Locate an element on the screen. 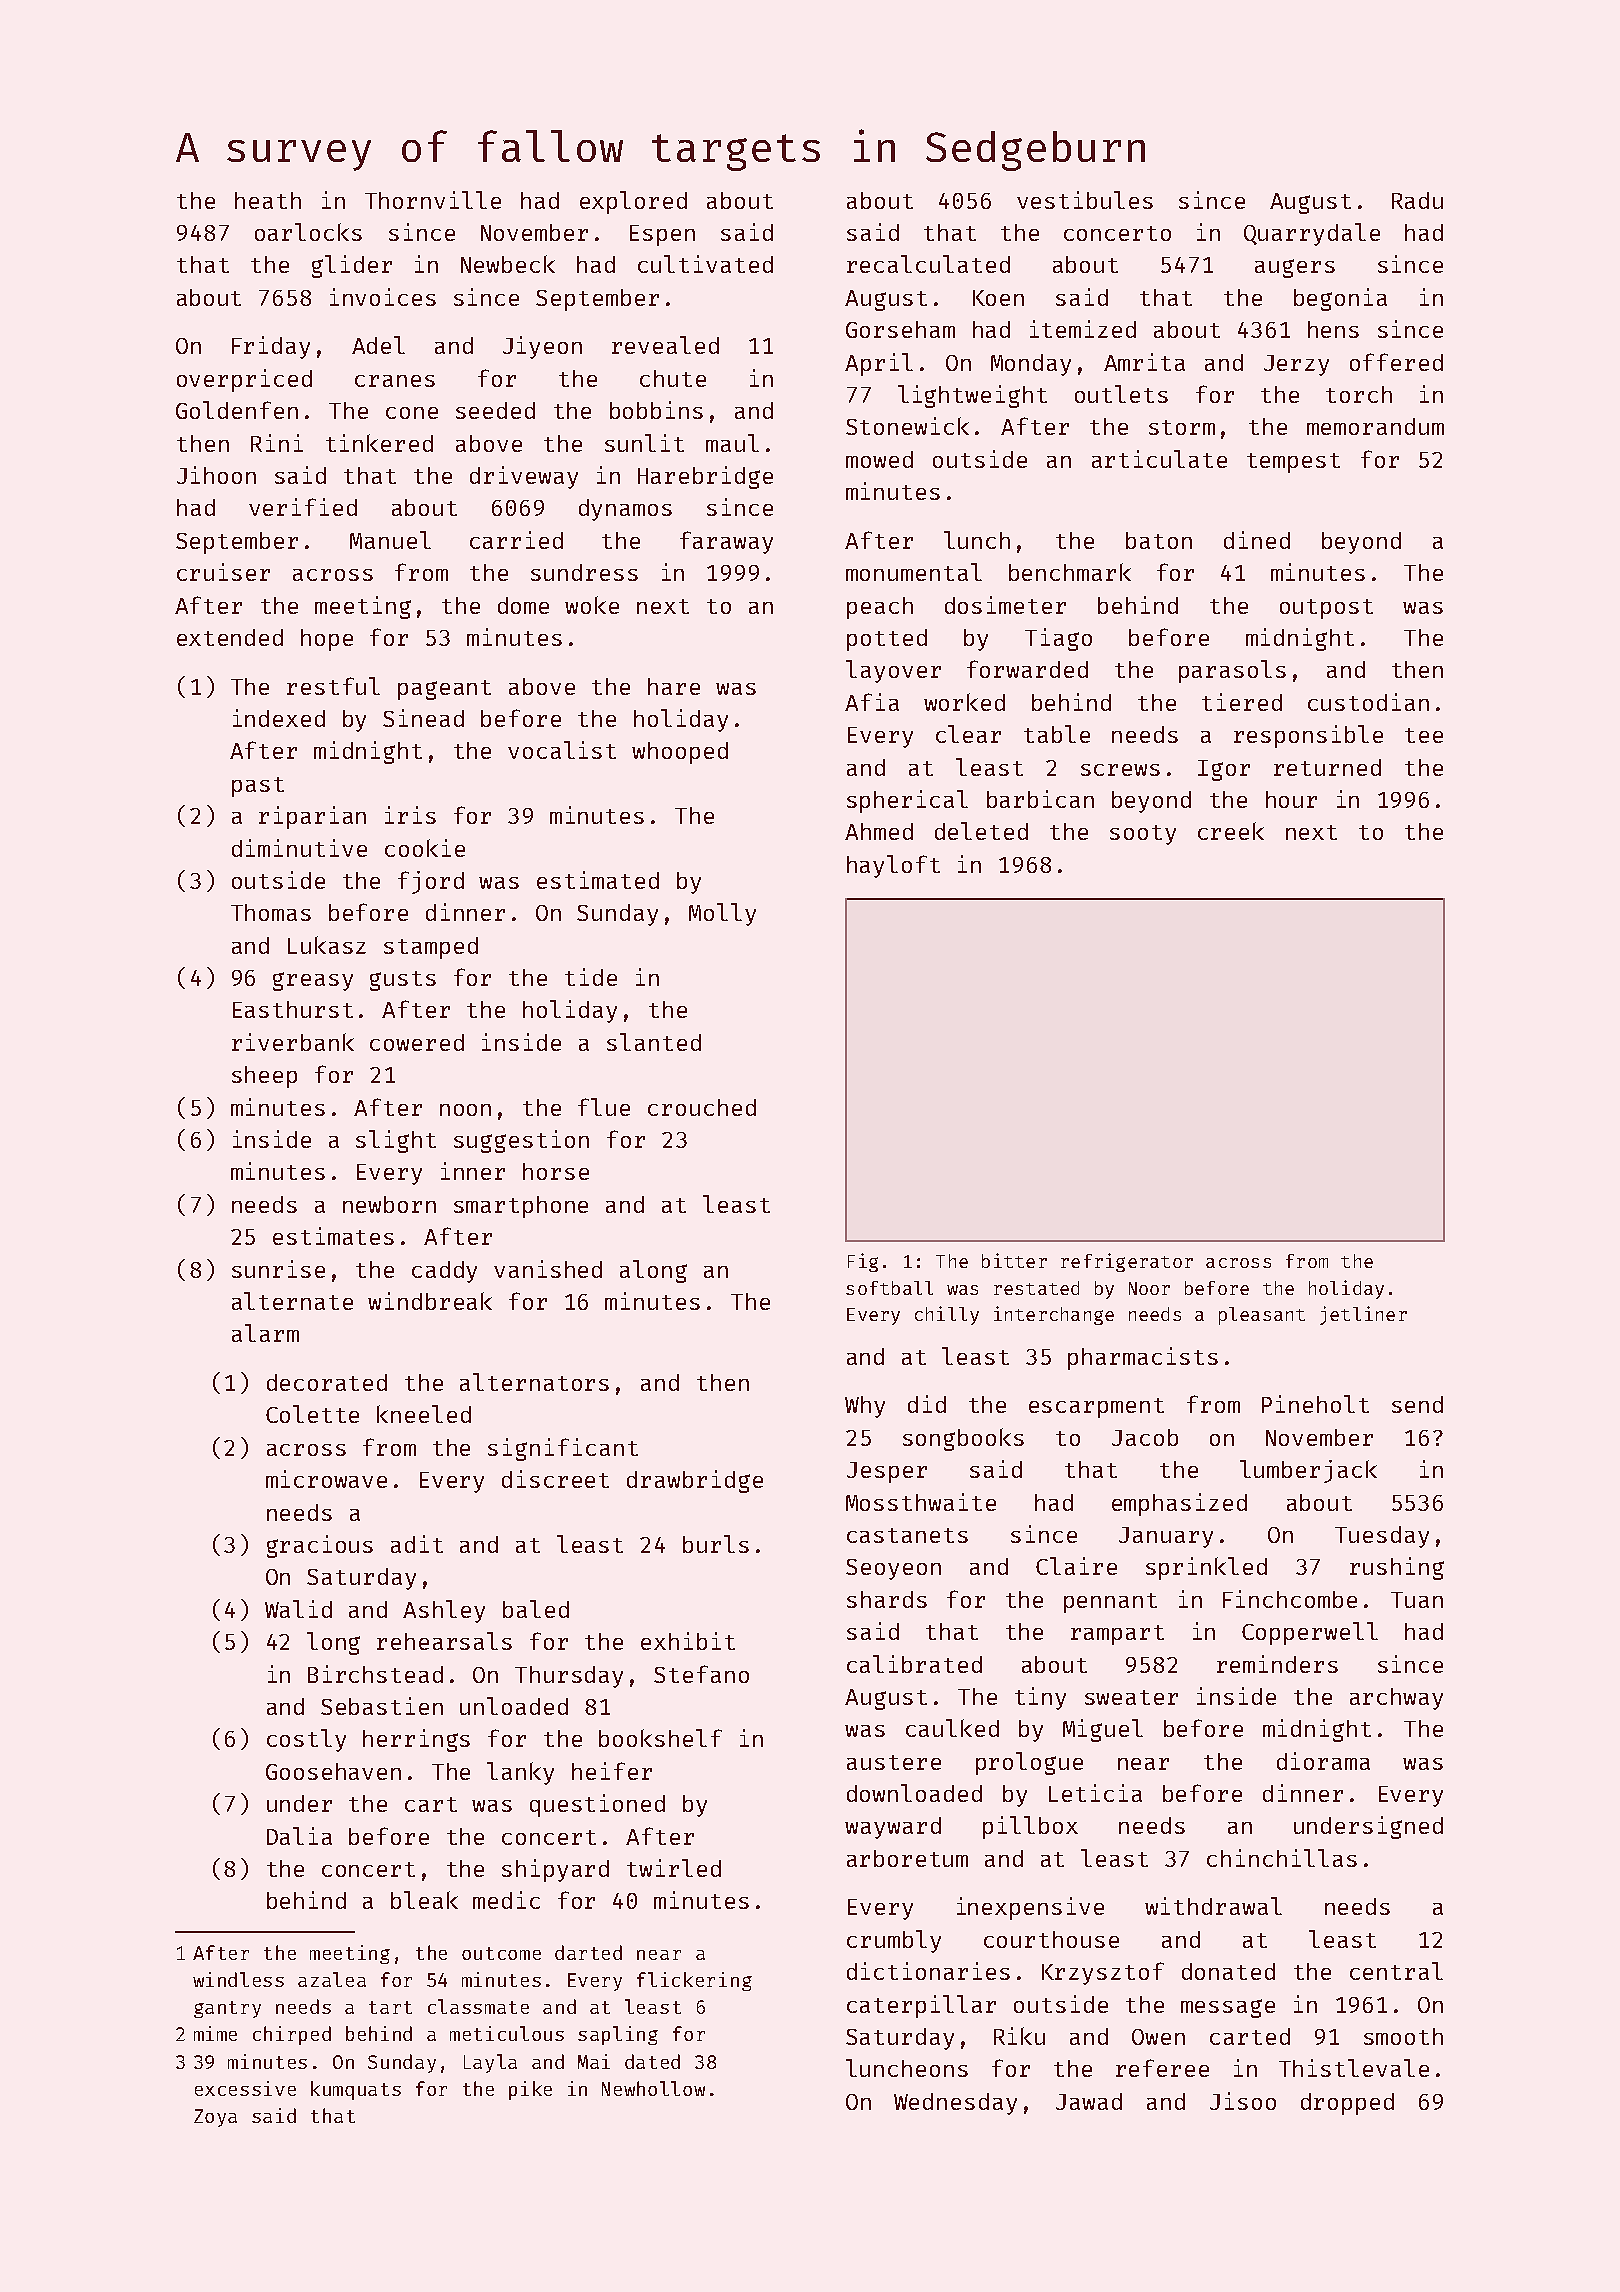  responsible is located at coordinates (1308, 736).
